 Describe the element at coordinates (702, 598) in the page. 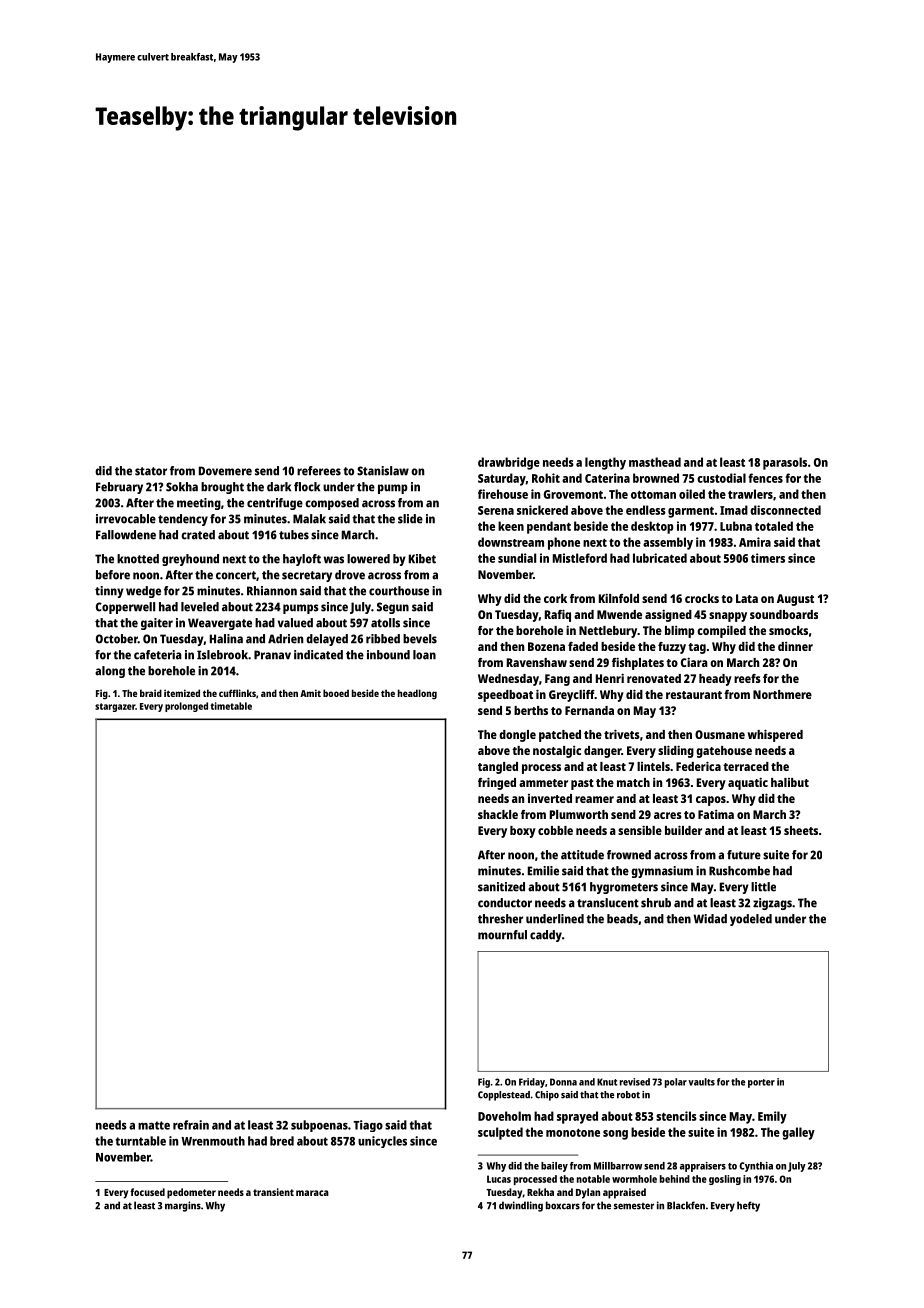

I see `crocks` at that location.
